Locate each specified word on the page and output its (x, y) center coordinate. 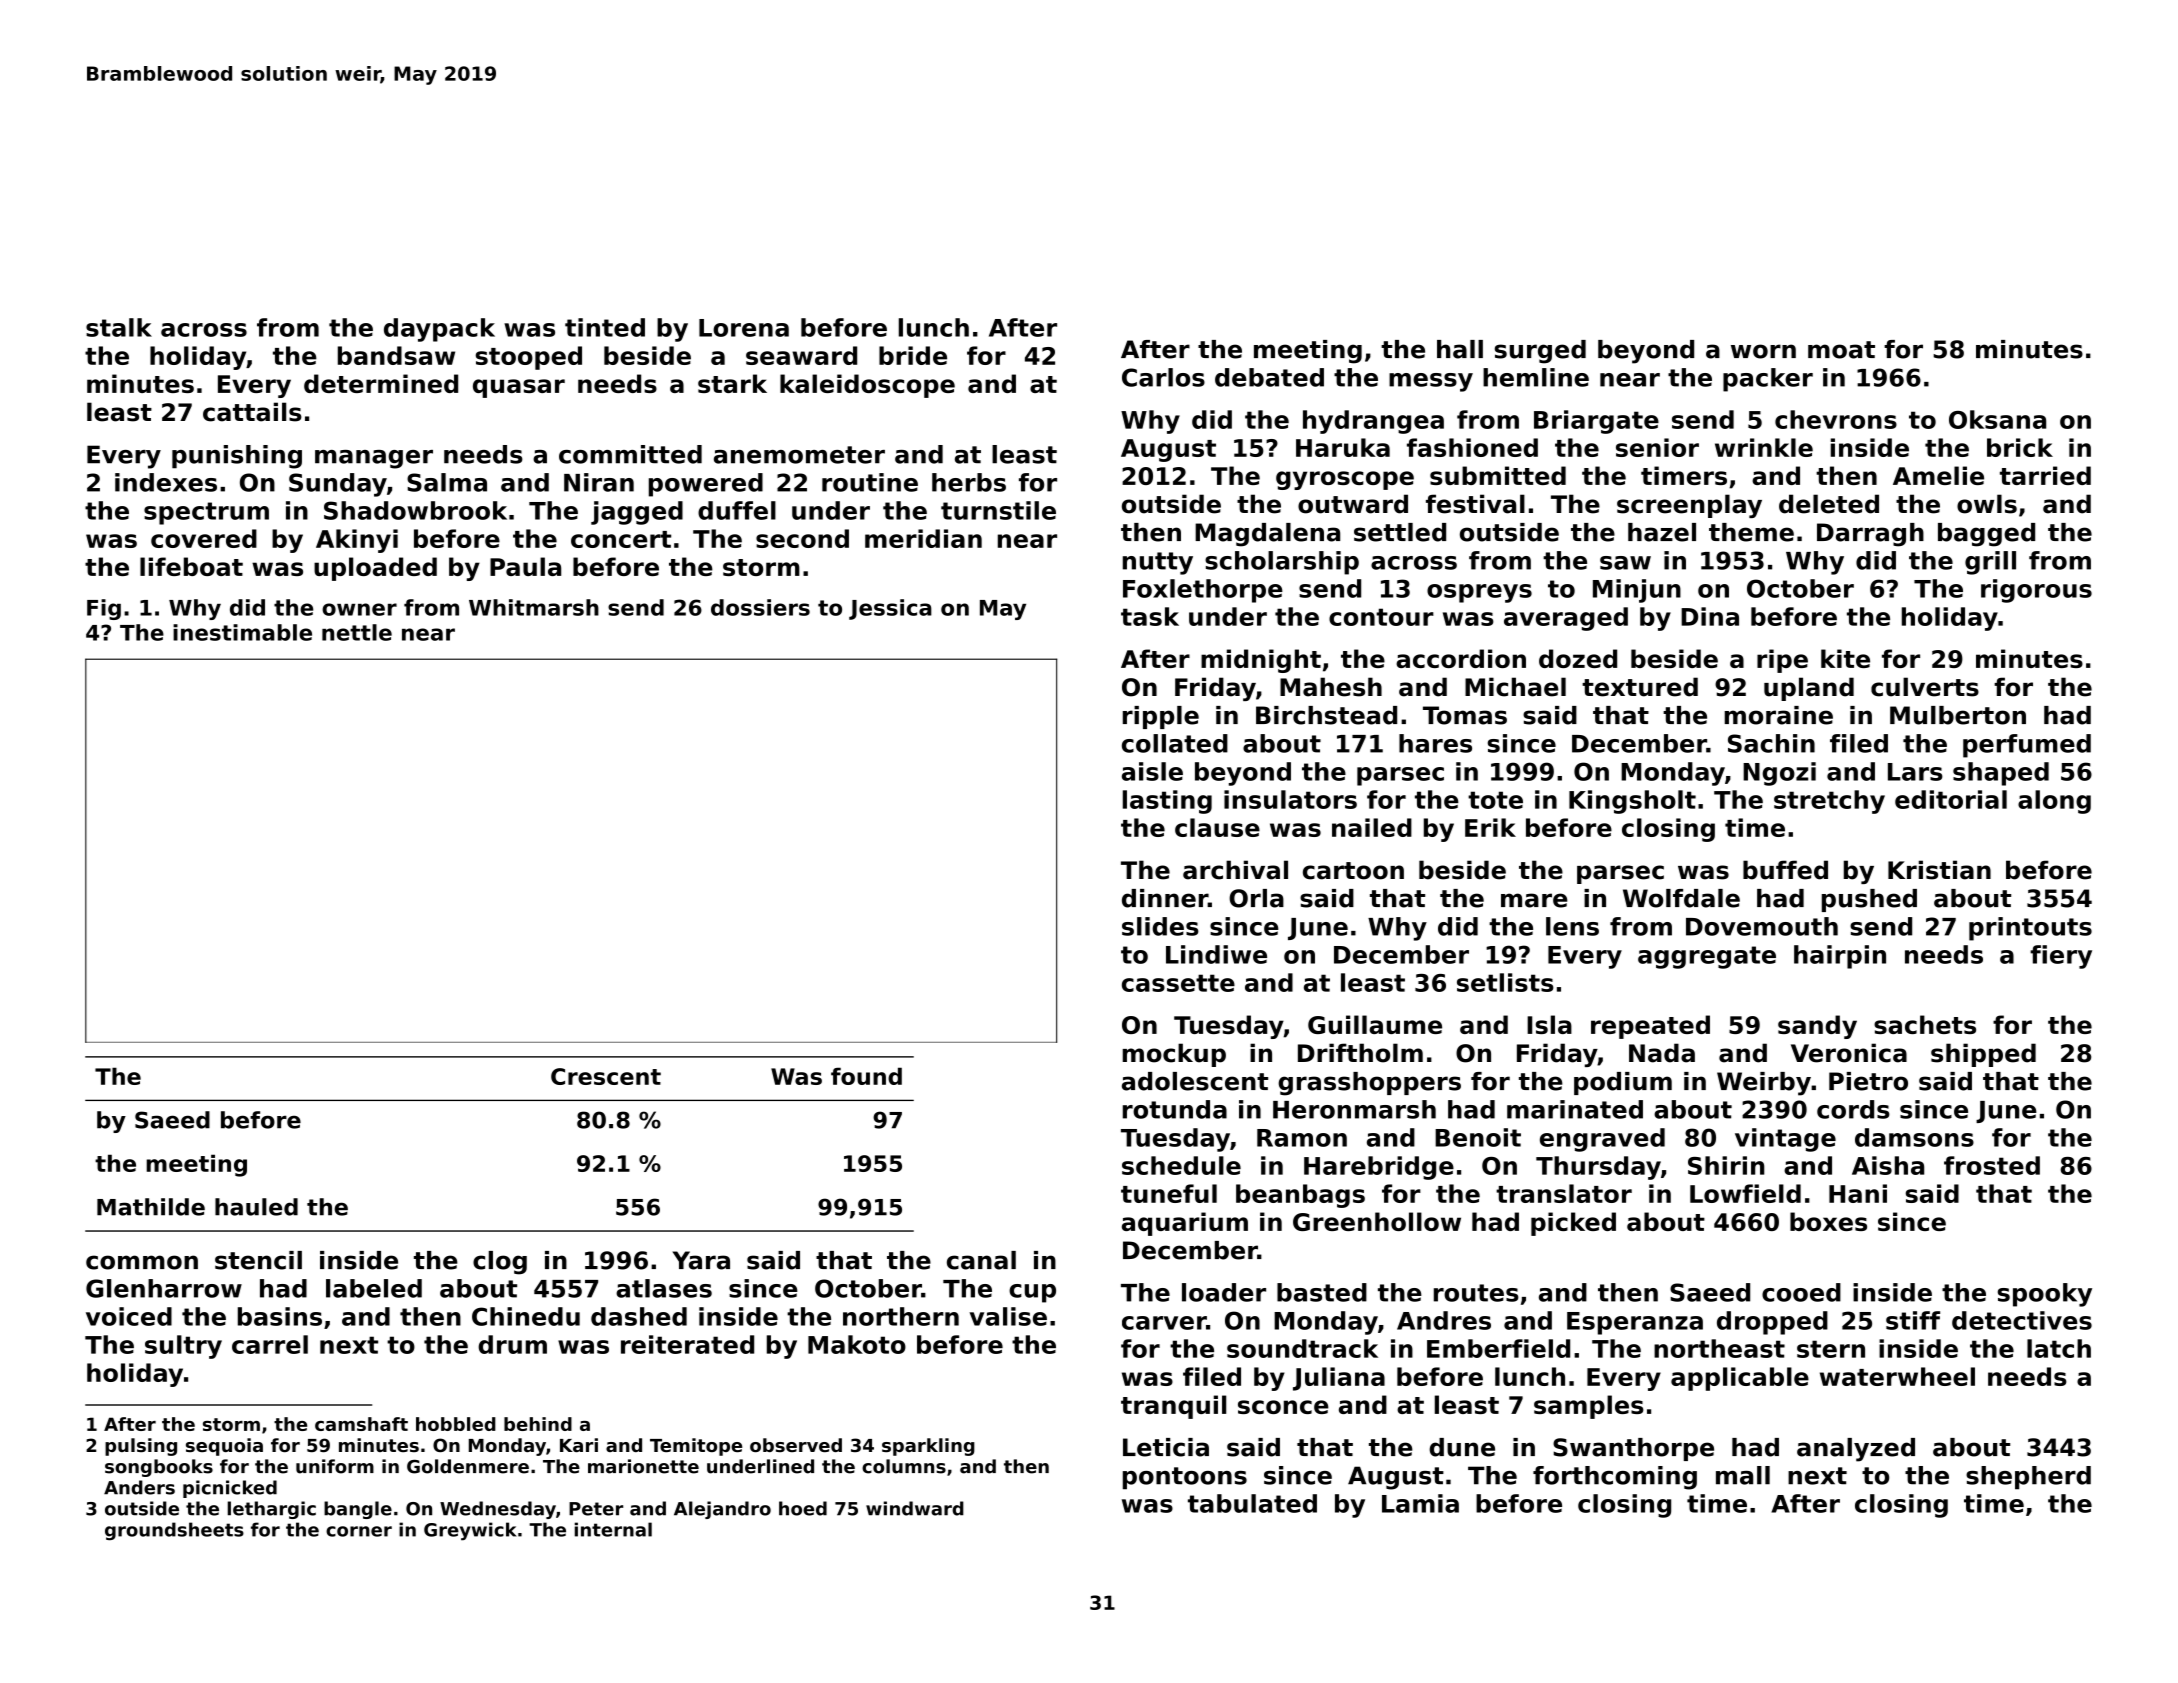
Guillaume (1375, 1024)
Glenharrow (164, 1288)
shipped (1983, 1055)
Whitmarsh (534, 607)
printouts (2030, 929)
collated (1175, 743)
